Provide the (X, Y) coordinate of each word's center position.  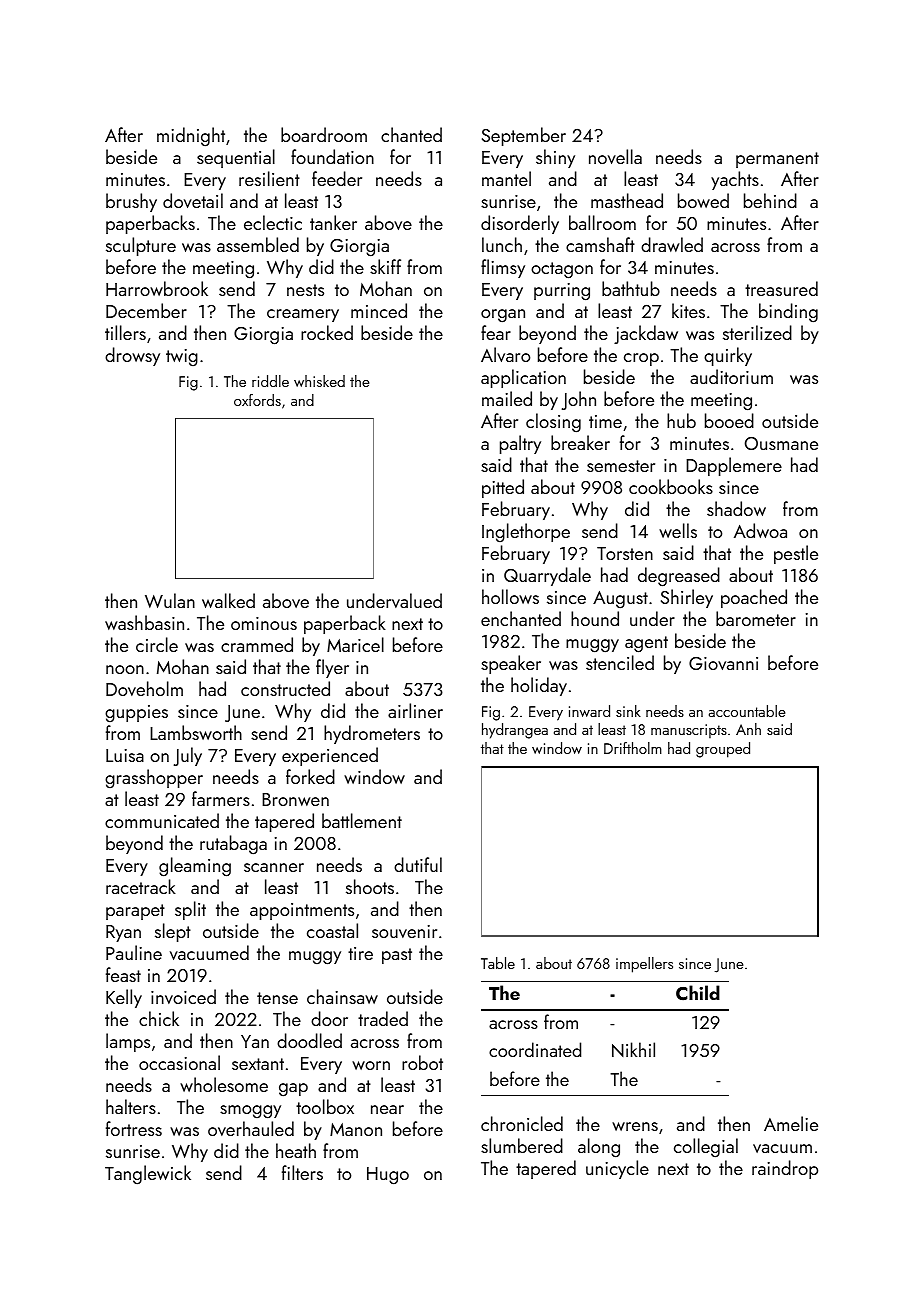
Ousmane (781, 443)
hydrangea (515, 731)
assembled (258, 244)
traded (383, 1018)
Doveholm (144, 688)
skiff (385, 266)
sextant (258, 1064)
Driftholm (633, 748)
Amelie (791, 1123)
